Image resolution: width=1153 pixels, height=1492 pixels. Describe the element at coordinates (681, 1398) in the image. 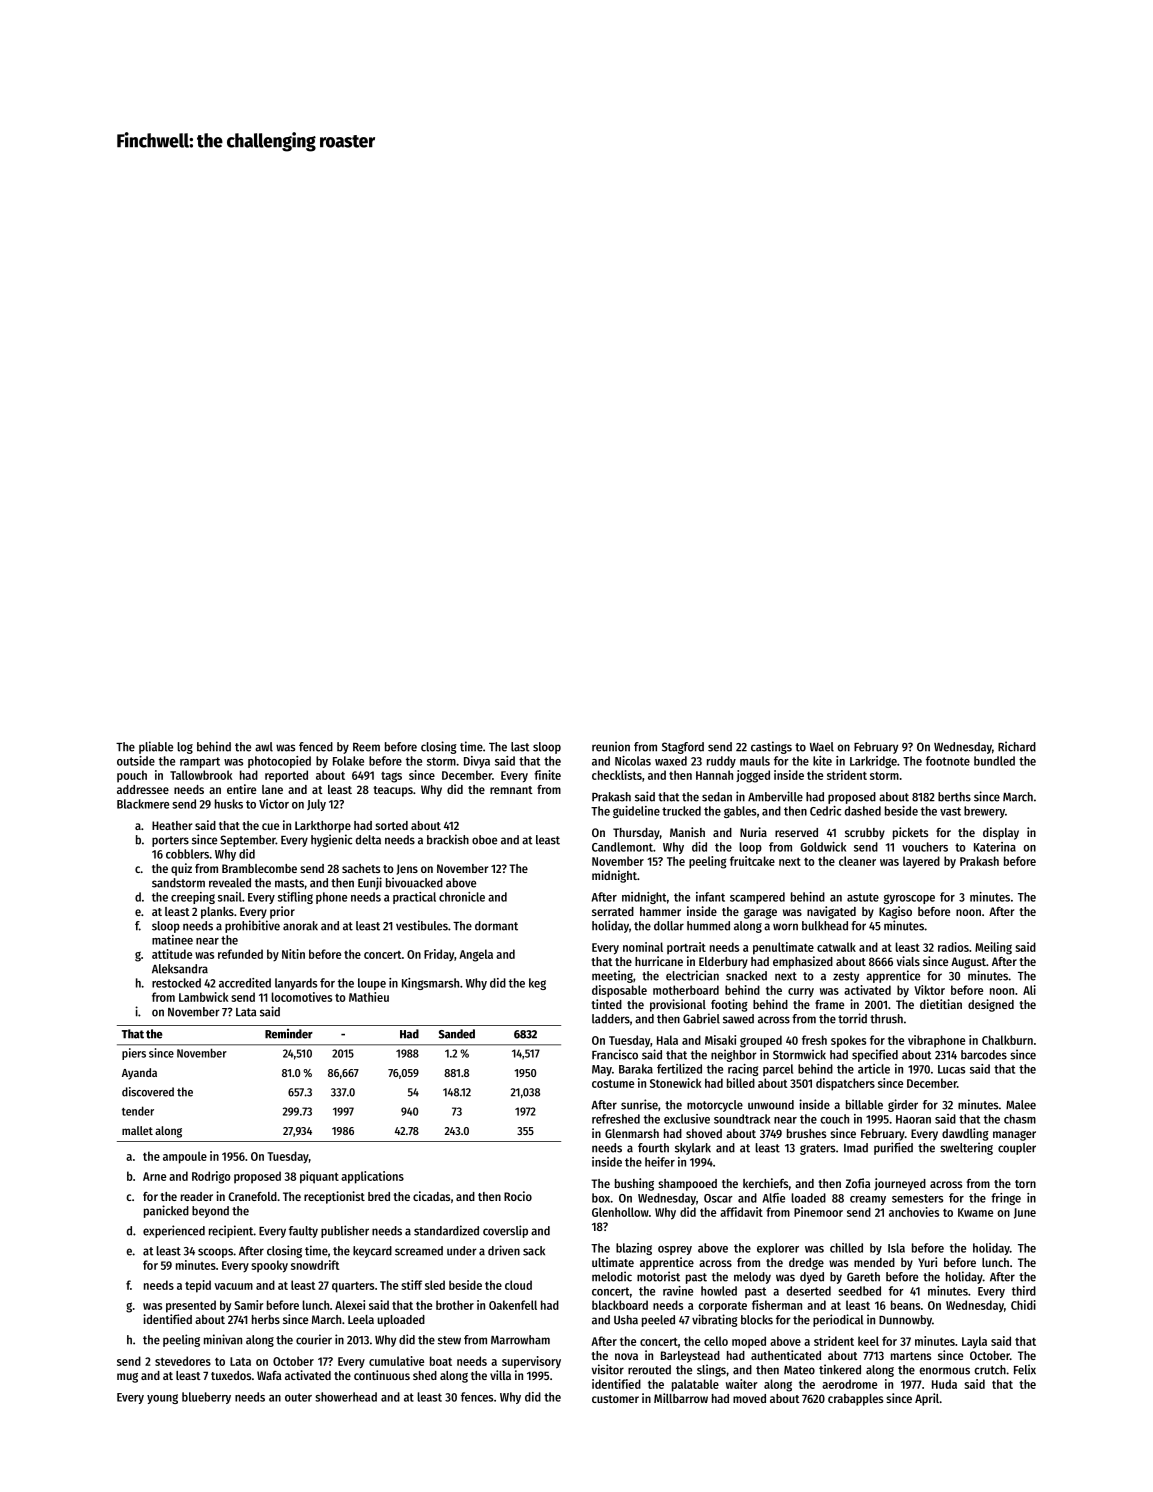

I see `Millbarrow` at that location.
